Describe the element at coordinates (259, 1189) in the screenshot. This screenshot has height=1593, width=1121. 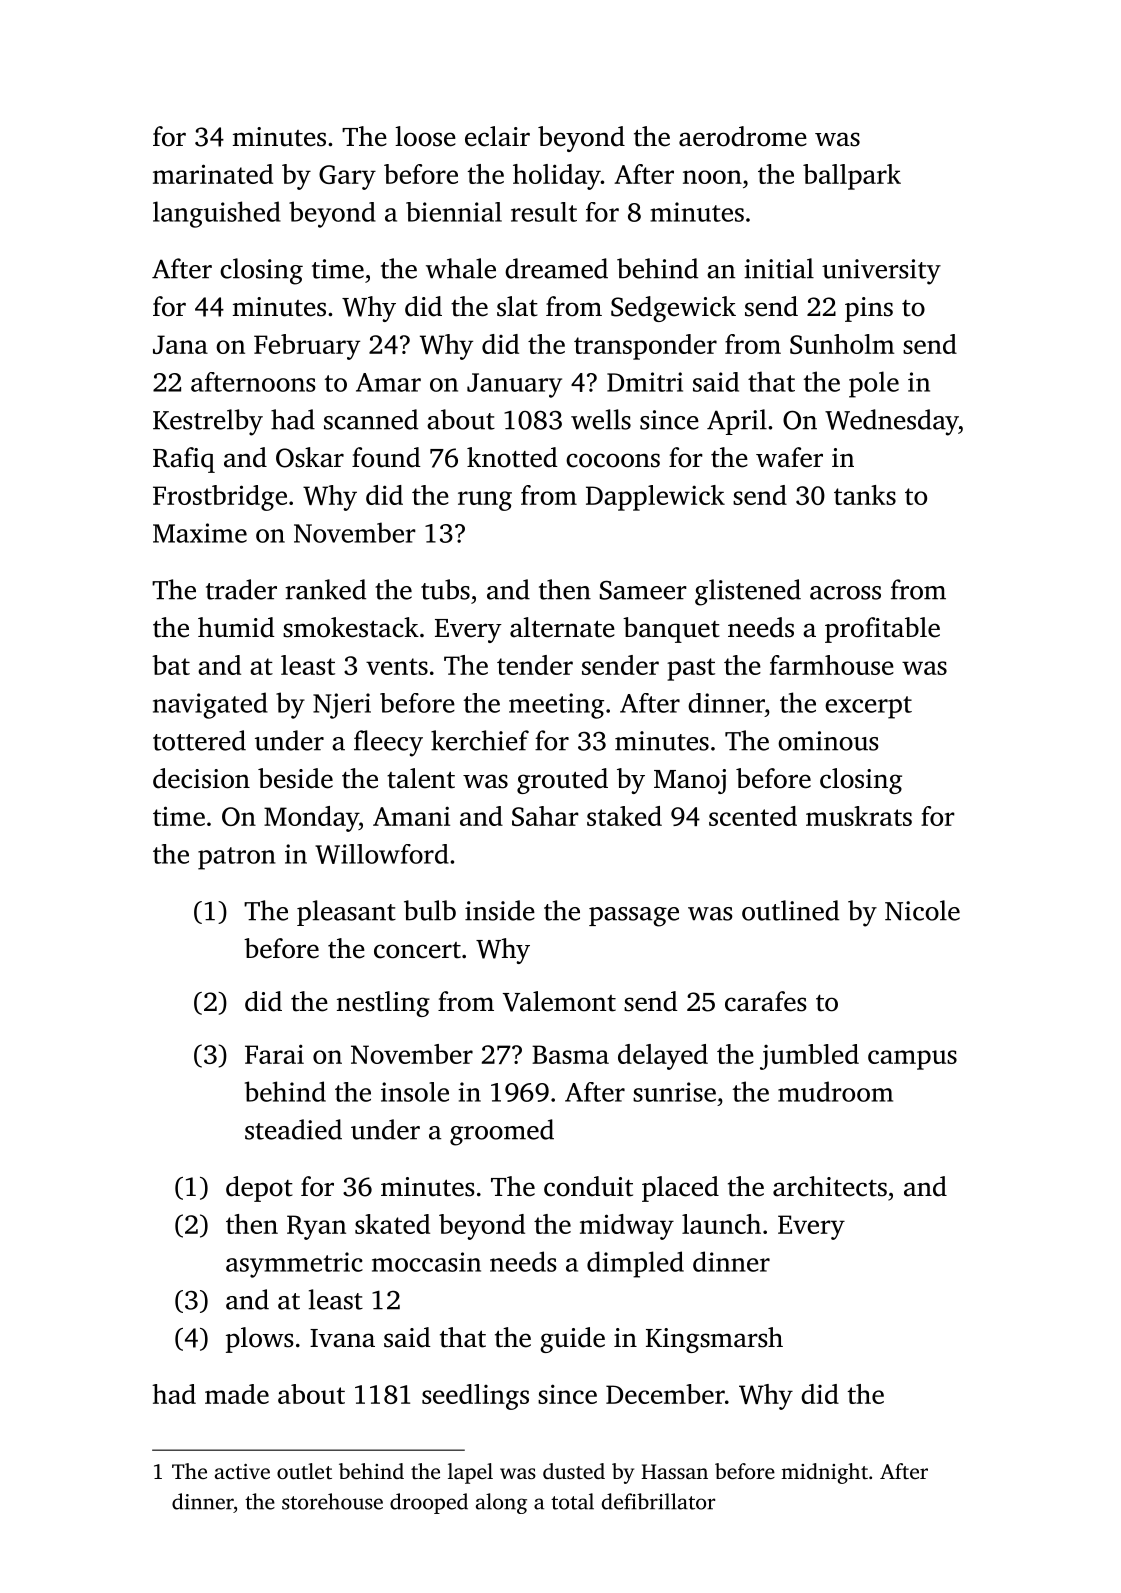
I see `depot` at that location.
